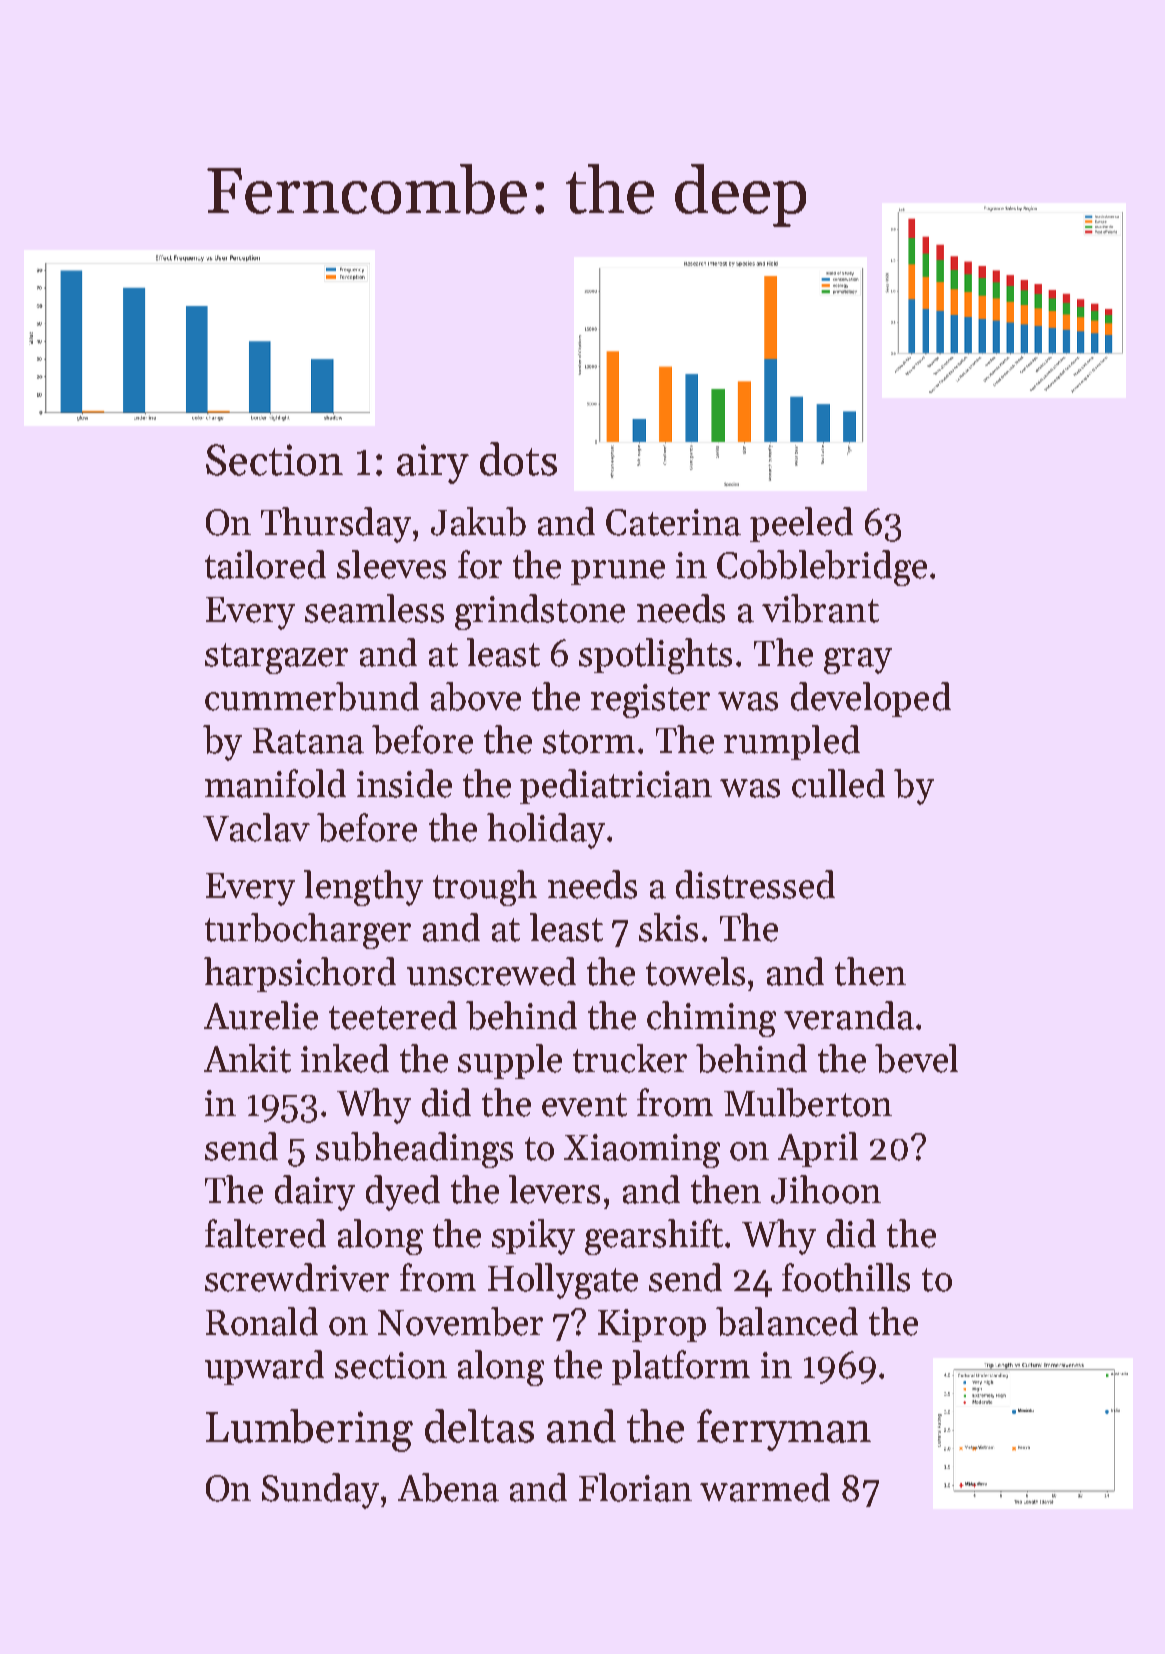 This screenshot has height=1654, width=1165. Describe the element at coordinates (448, 1487) in the screenshot. I see `Abena` at that location.
